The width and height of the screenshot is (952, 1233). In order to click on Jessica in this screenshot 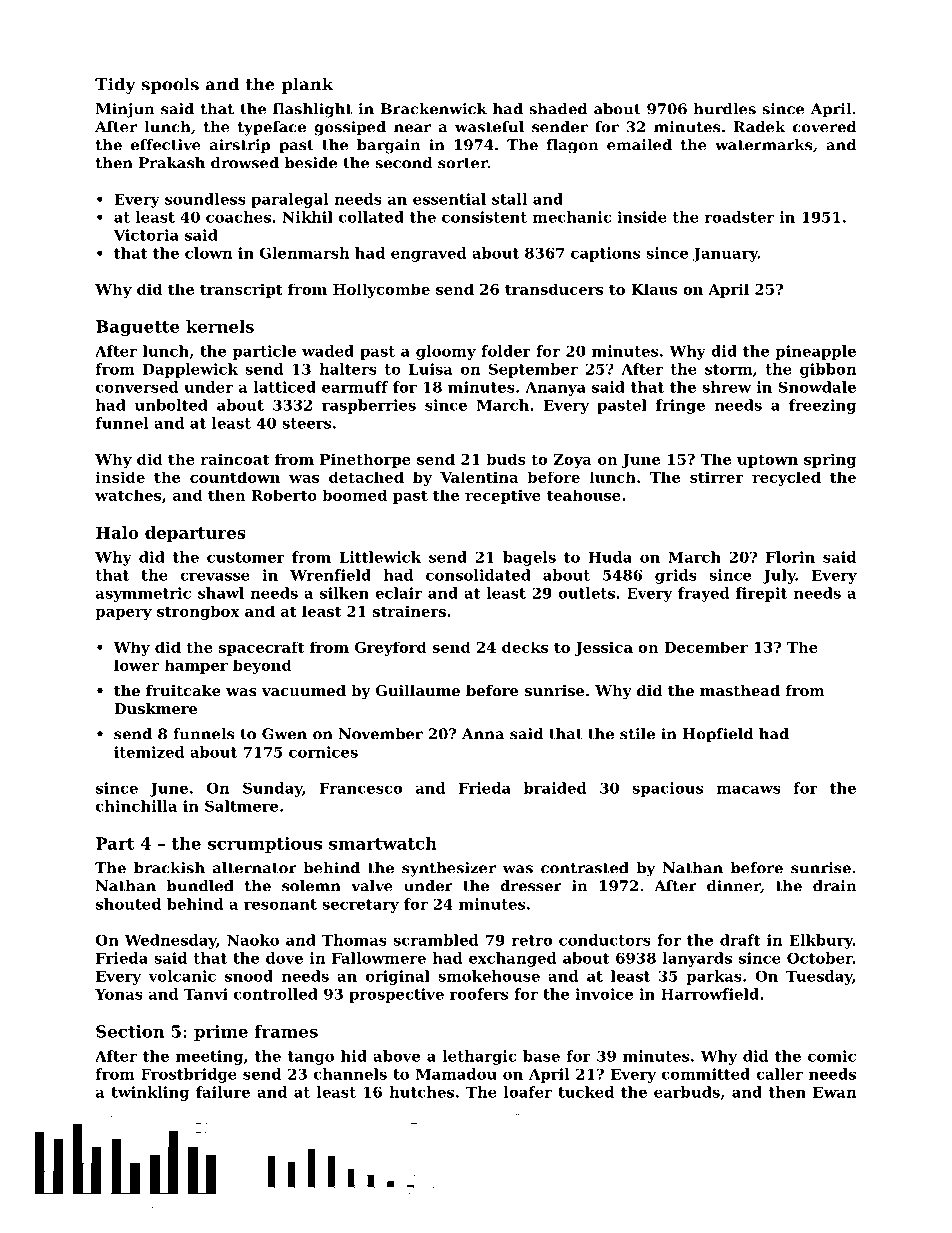, I will do `click(603, 648)`.
